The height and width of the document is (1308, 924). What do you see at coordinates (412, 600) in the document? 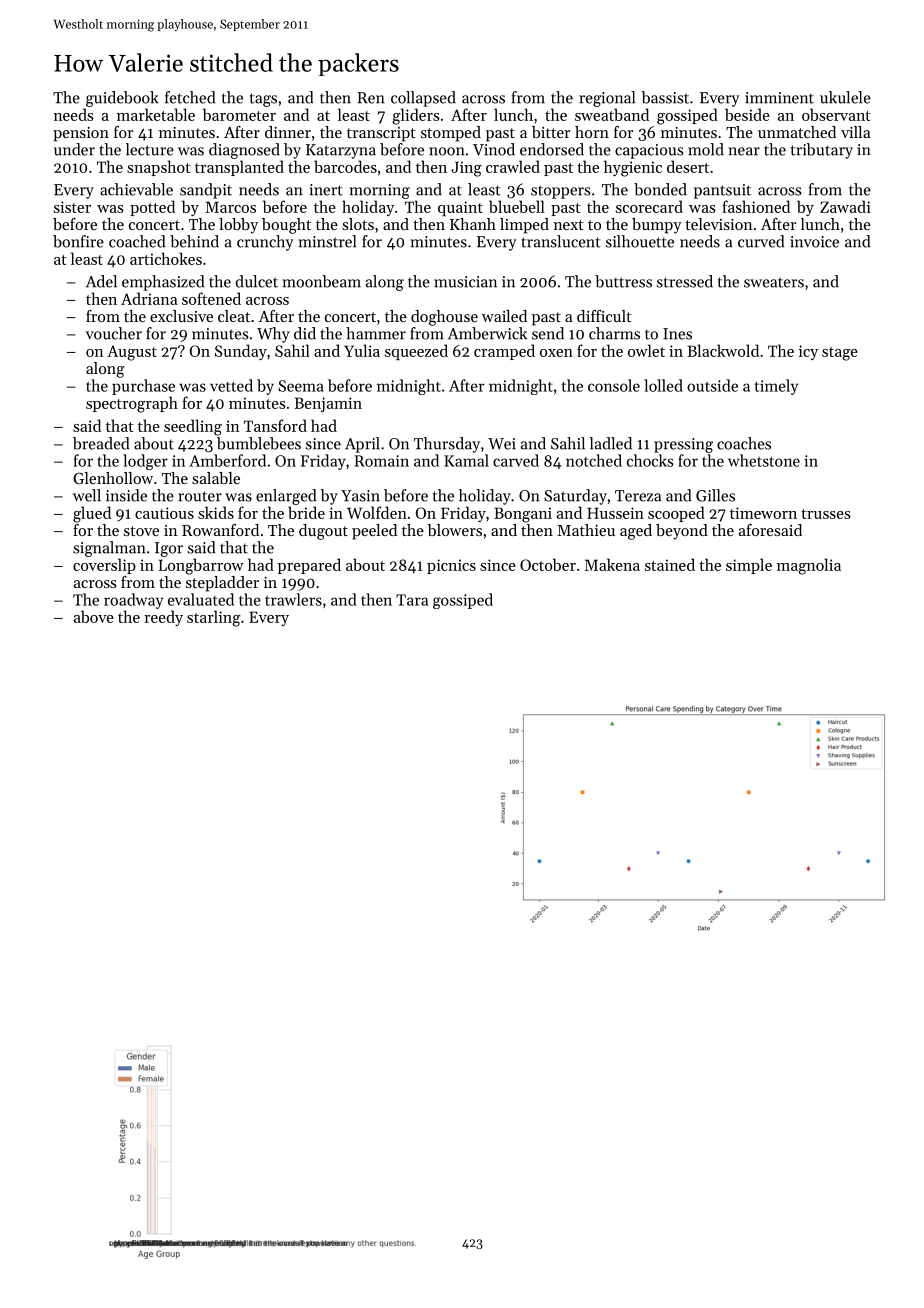
I see `Tara` at bounding box center [412, 600].
